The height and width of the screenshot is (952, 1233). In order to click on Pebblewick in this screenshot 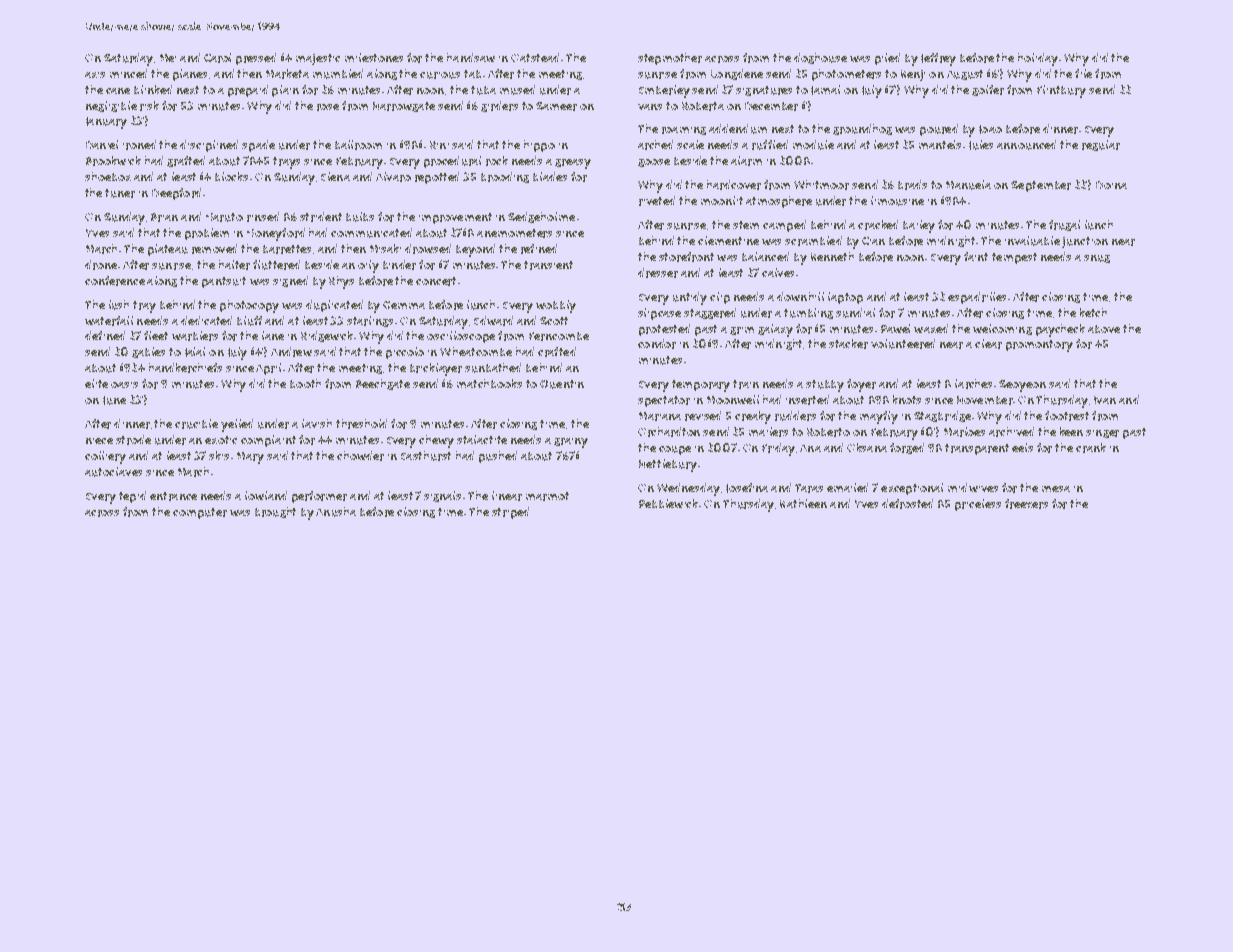, I will do `click(668, 503)`.
